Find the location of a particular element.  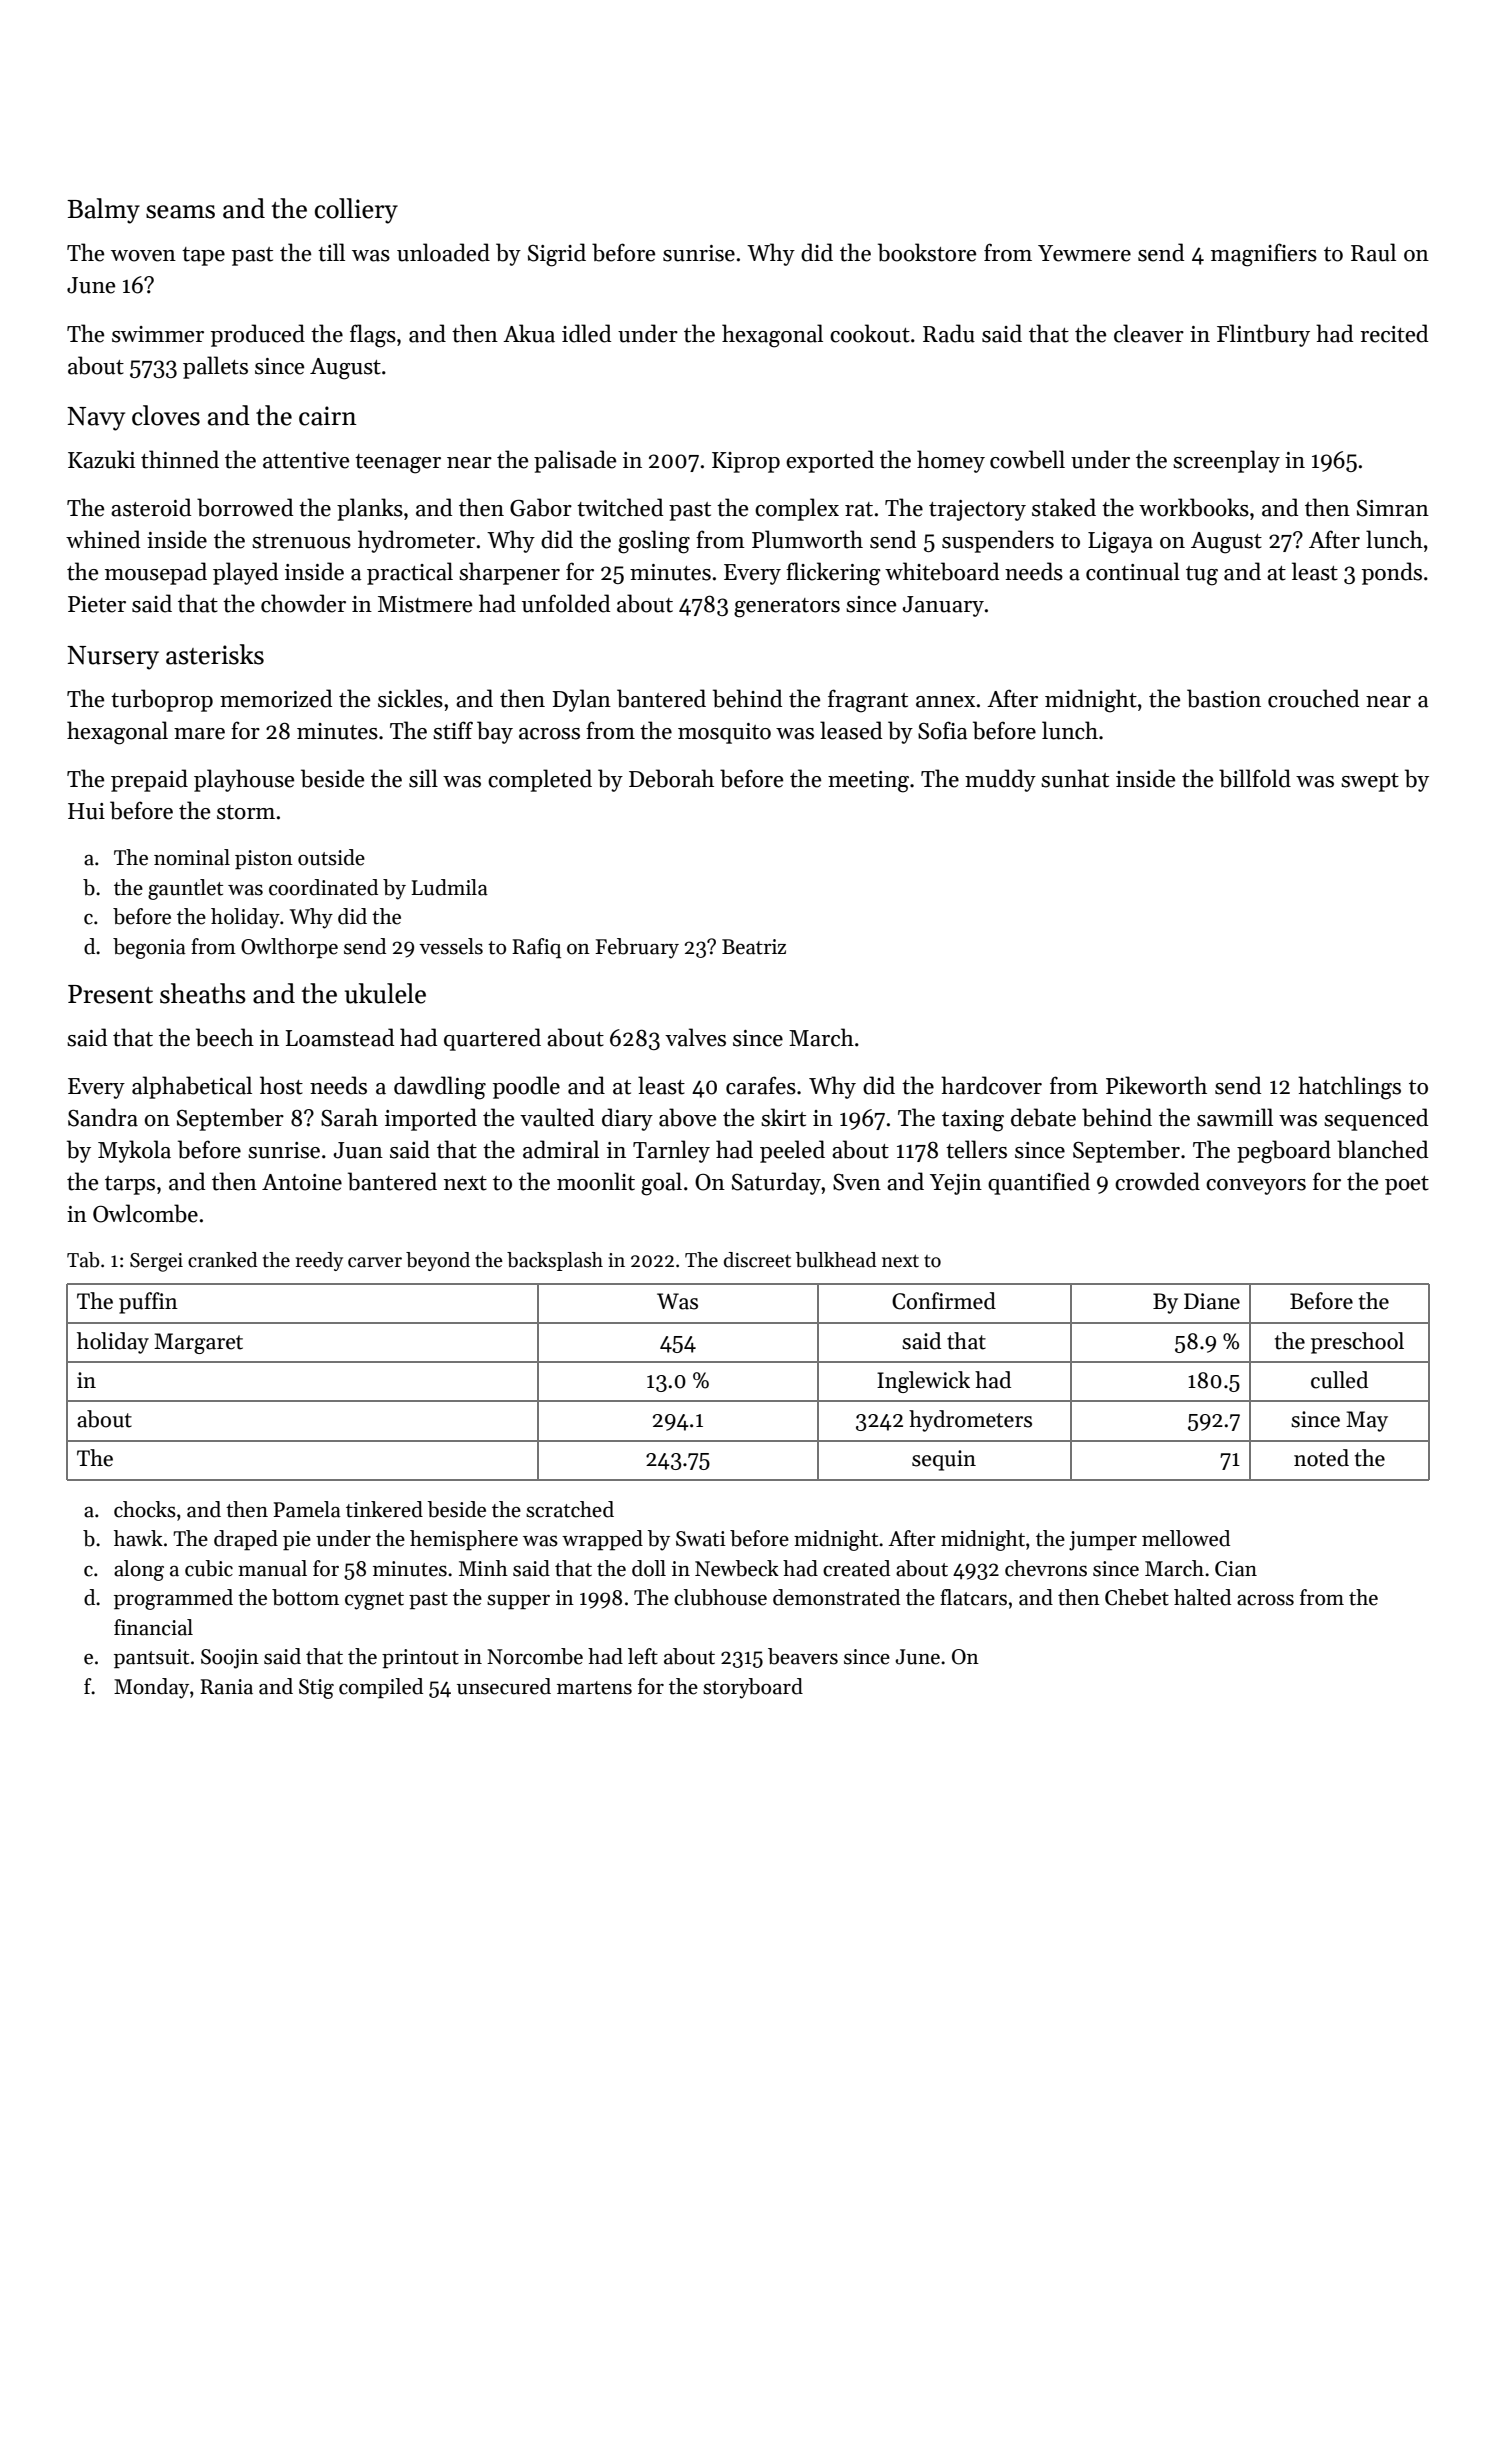

Diane is located at coordinates (1212, 1301).
